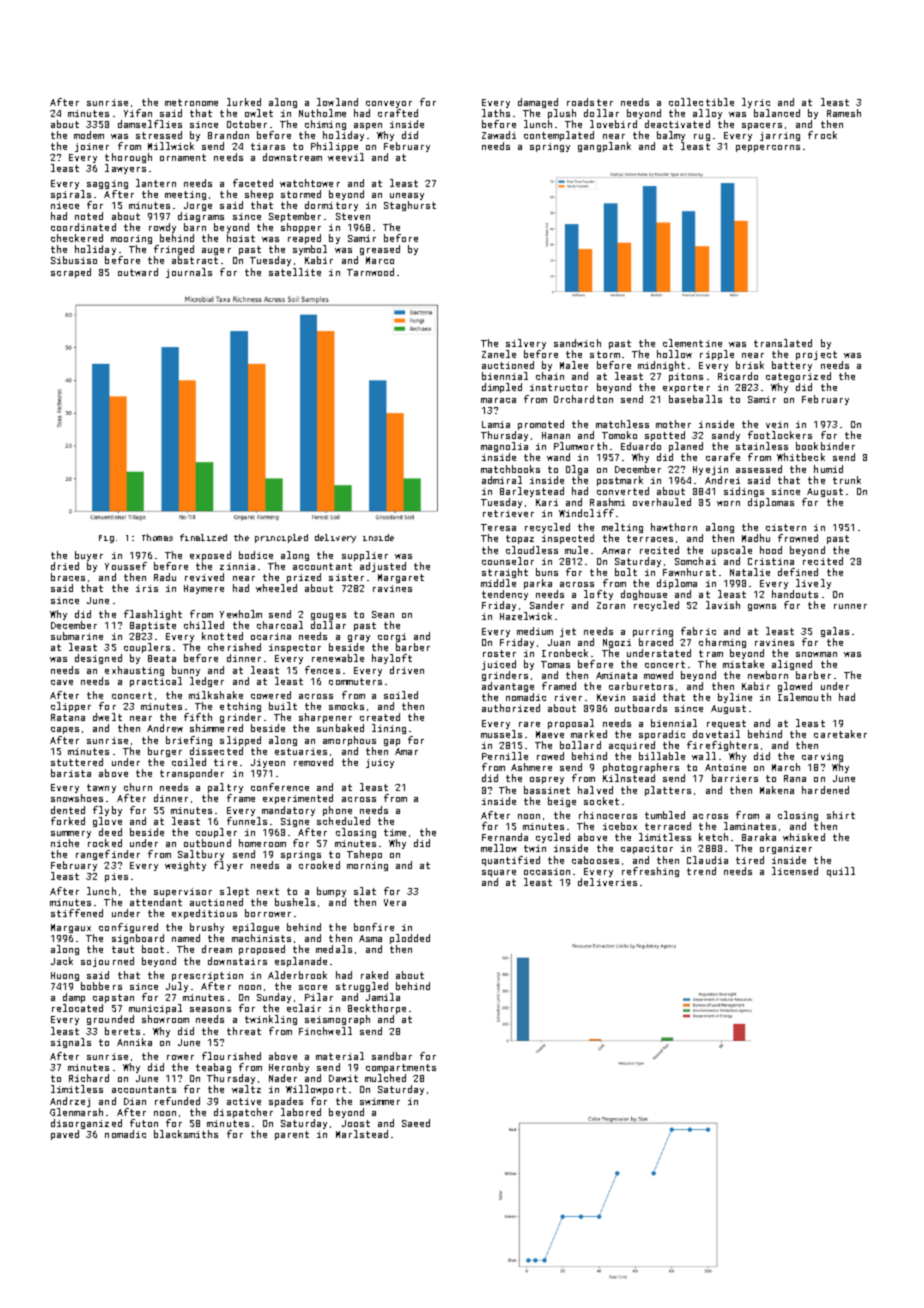 This image has height=1308, width=924. I want to click on laths, so click(496, 113).
